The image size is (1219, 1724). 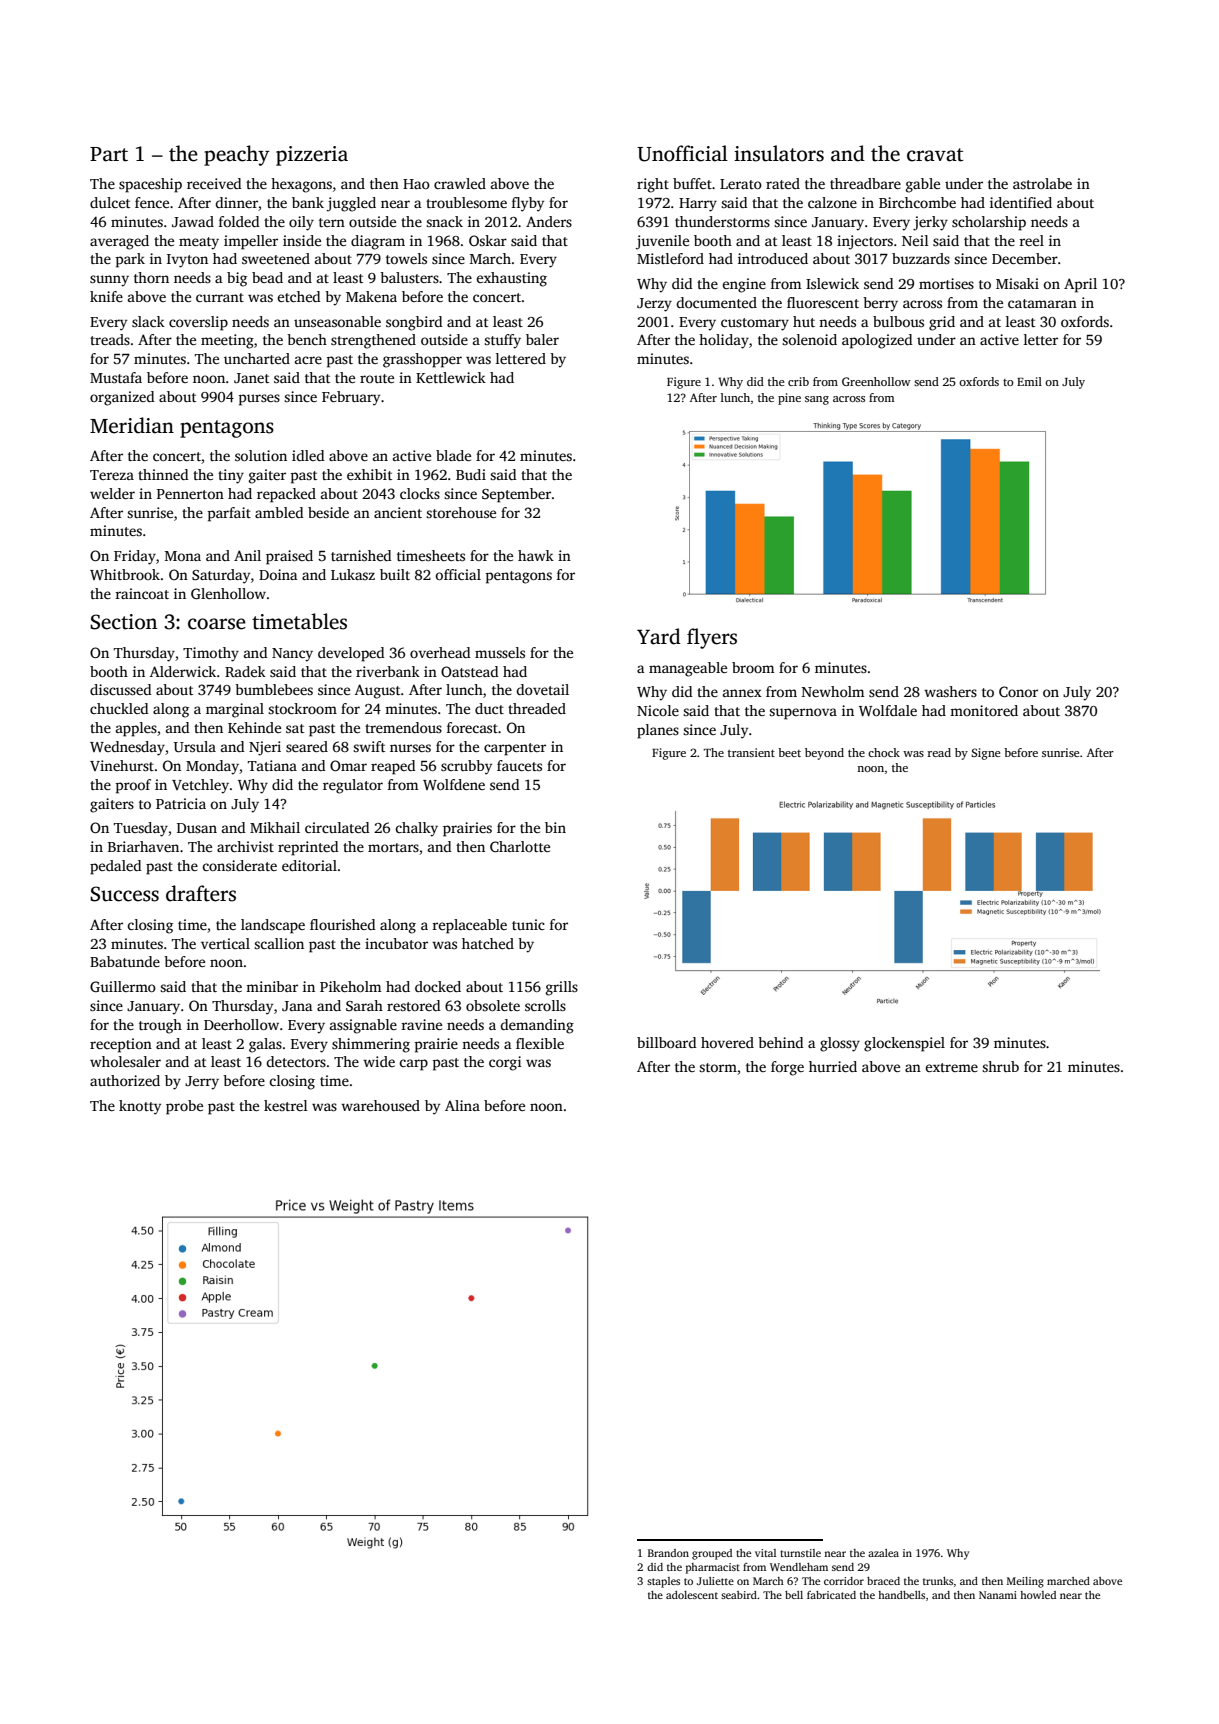 What do you see at coordinates (904, 1044) in the document?
I see `glockenspiel` at bounding box center [904, 1044].
